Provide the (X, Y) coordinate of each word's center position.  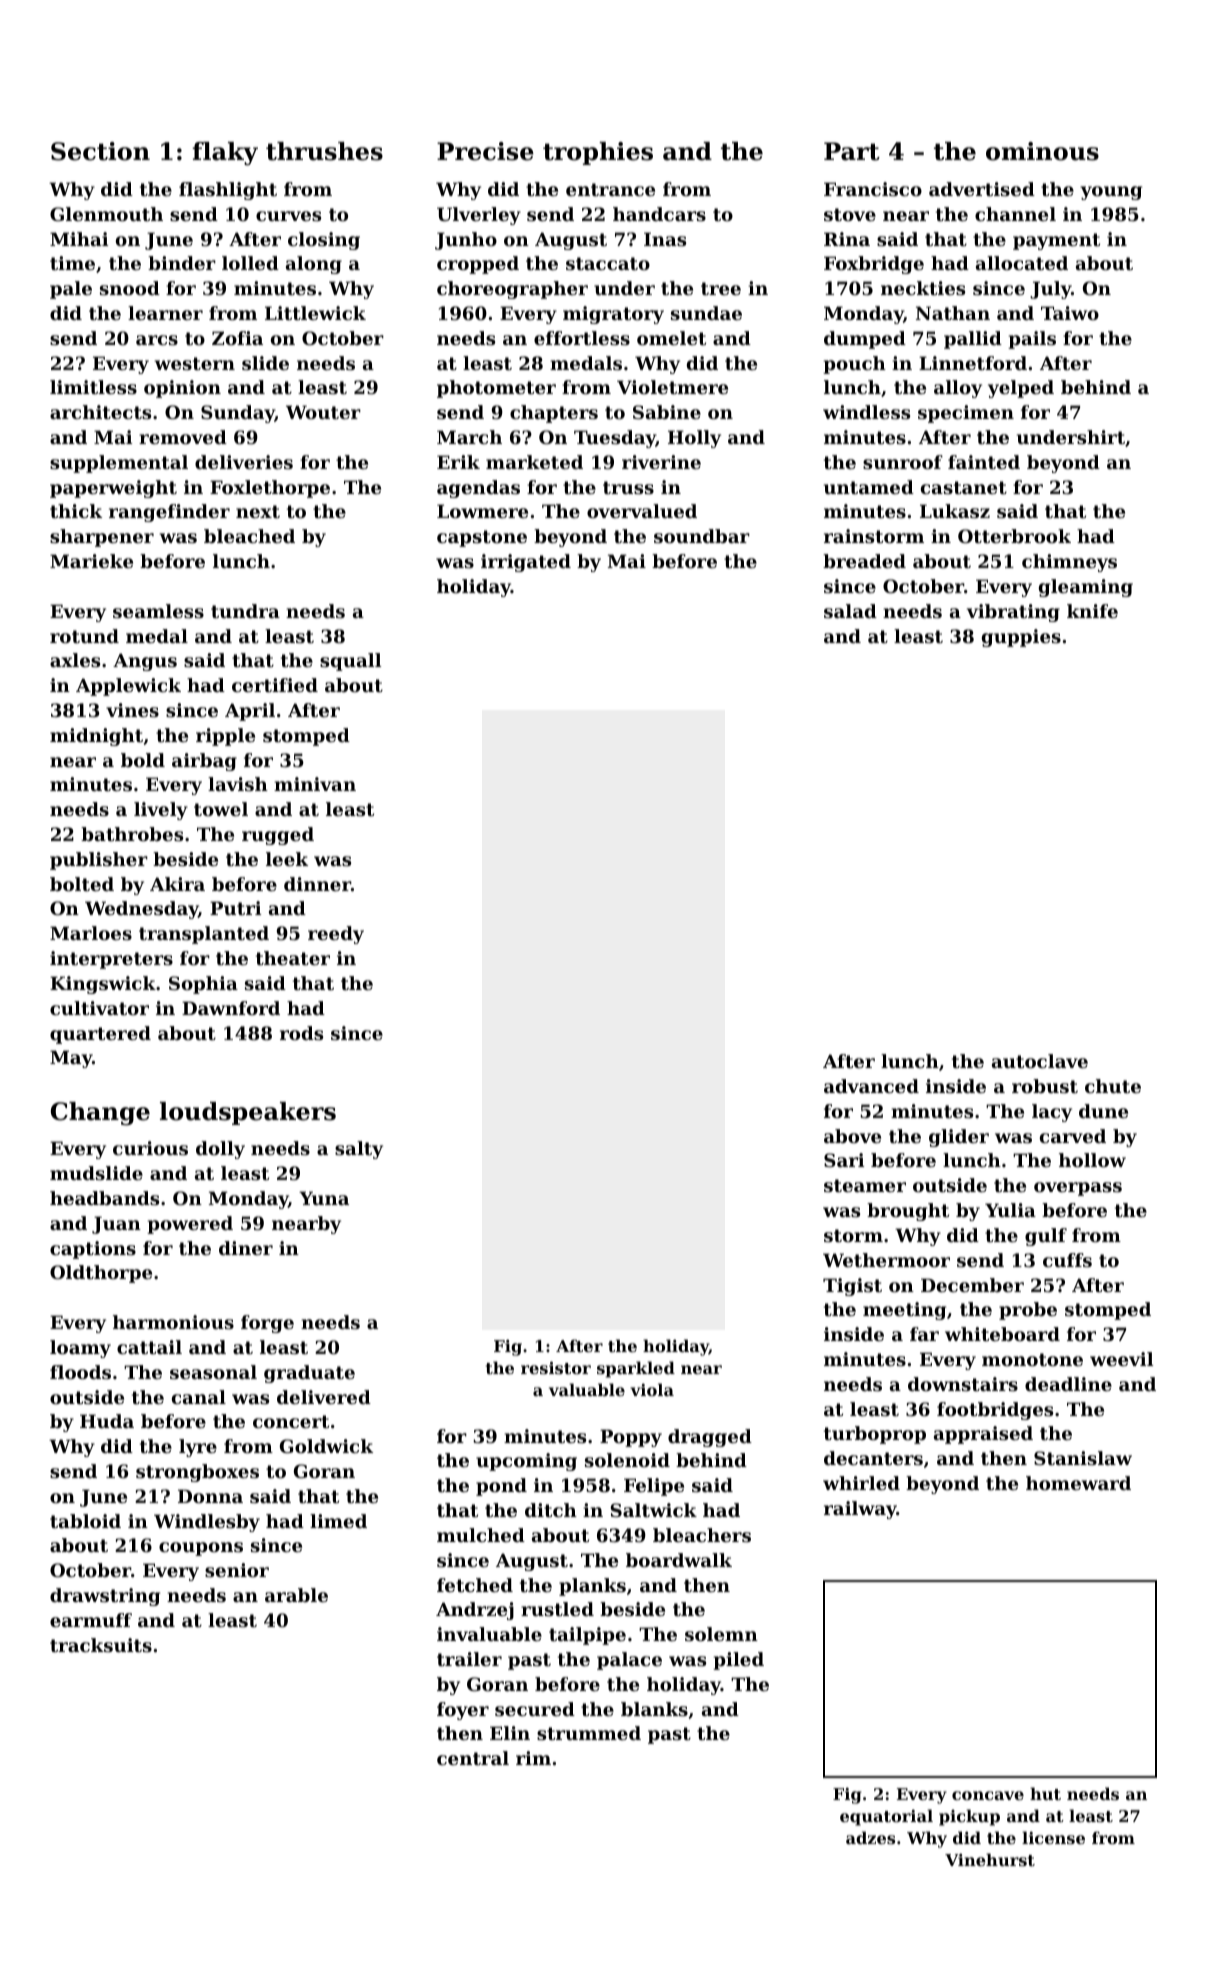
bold (143, 760)
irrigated (526, 563)
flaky (225, 154)
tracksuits (101, 1645)
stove (850, 214)
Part (852, 151)
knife (1092, 611)
